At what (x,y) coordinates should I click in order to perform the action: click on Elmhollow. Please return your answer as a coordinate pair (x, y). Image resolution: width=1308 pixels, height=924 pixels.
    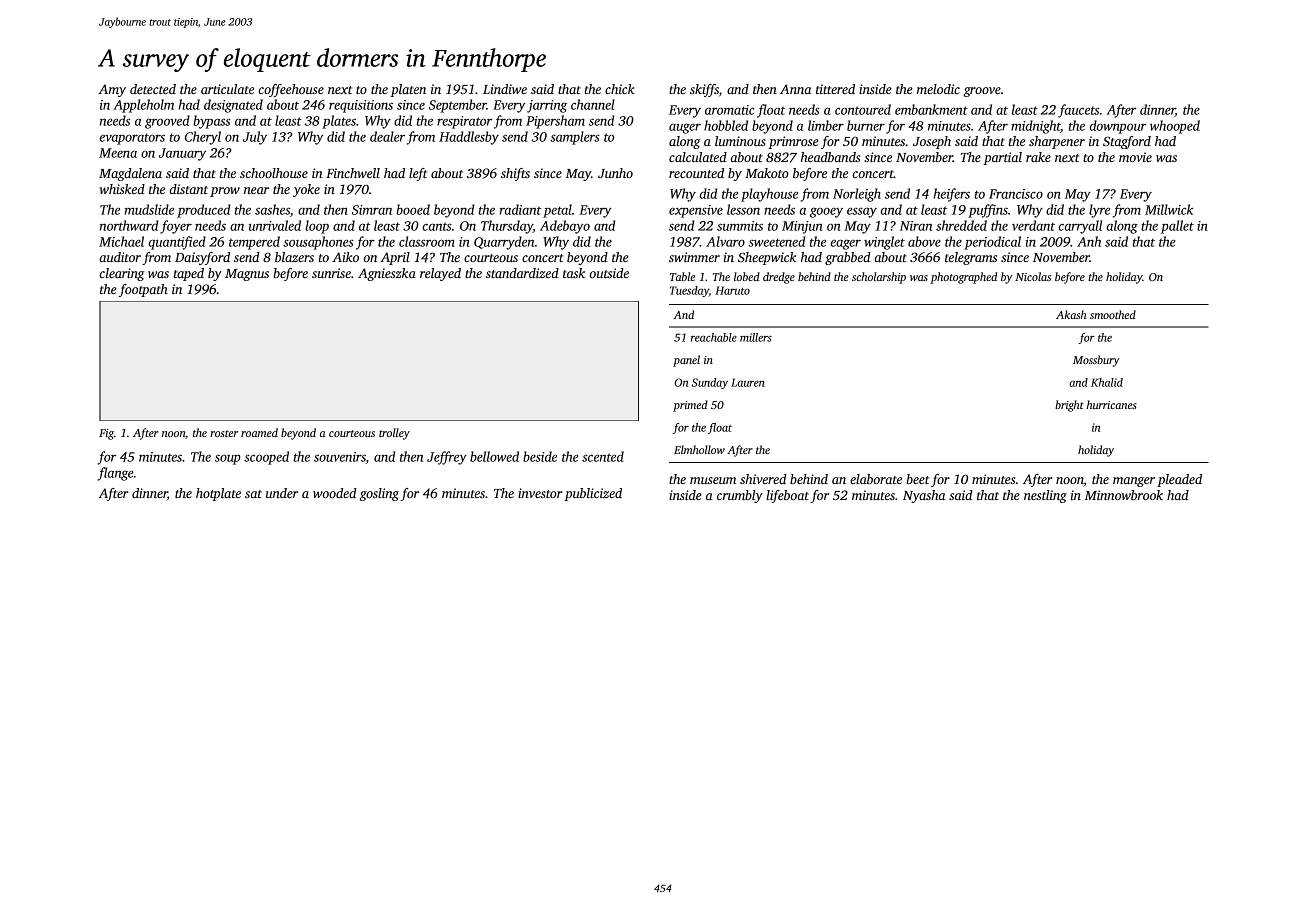
    Looking at the image, I should click on (699, 449).
